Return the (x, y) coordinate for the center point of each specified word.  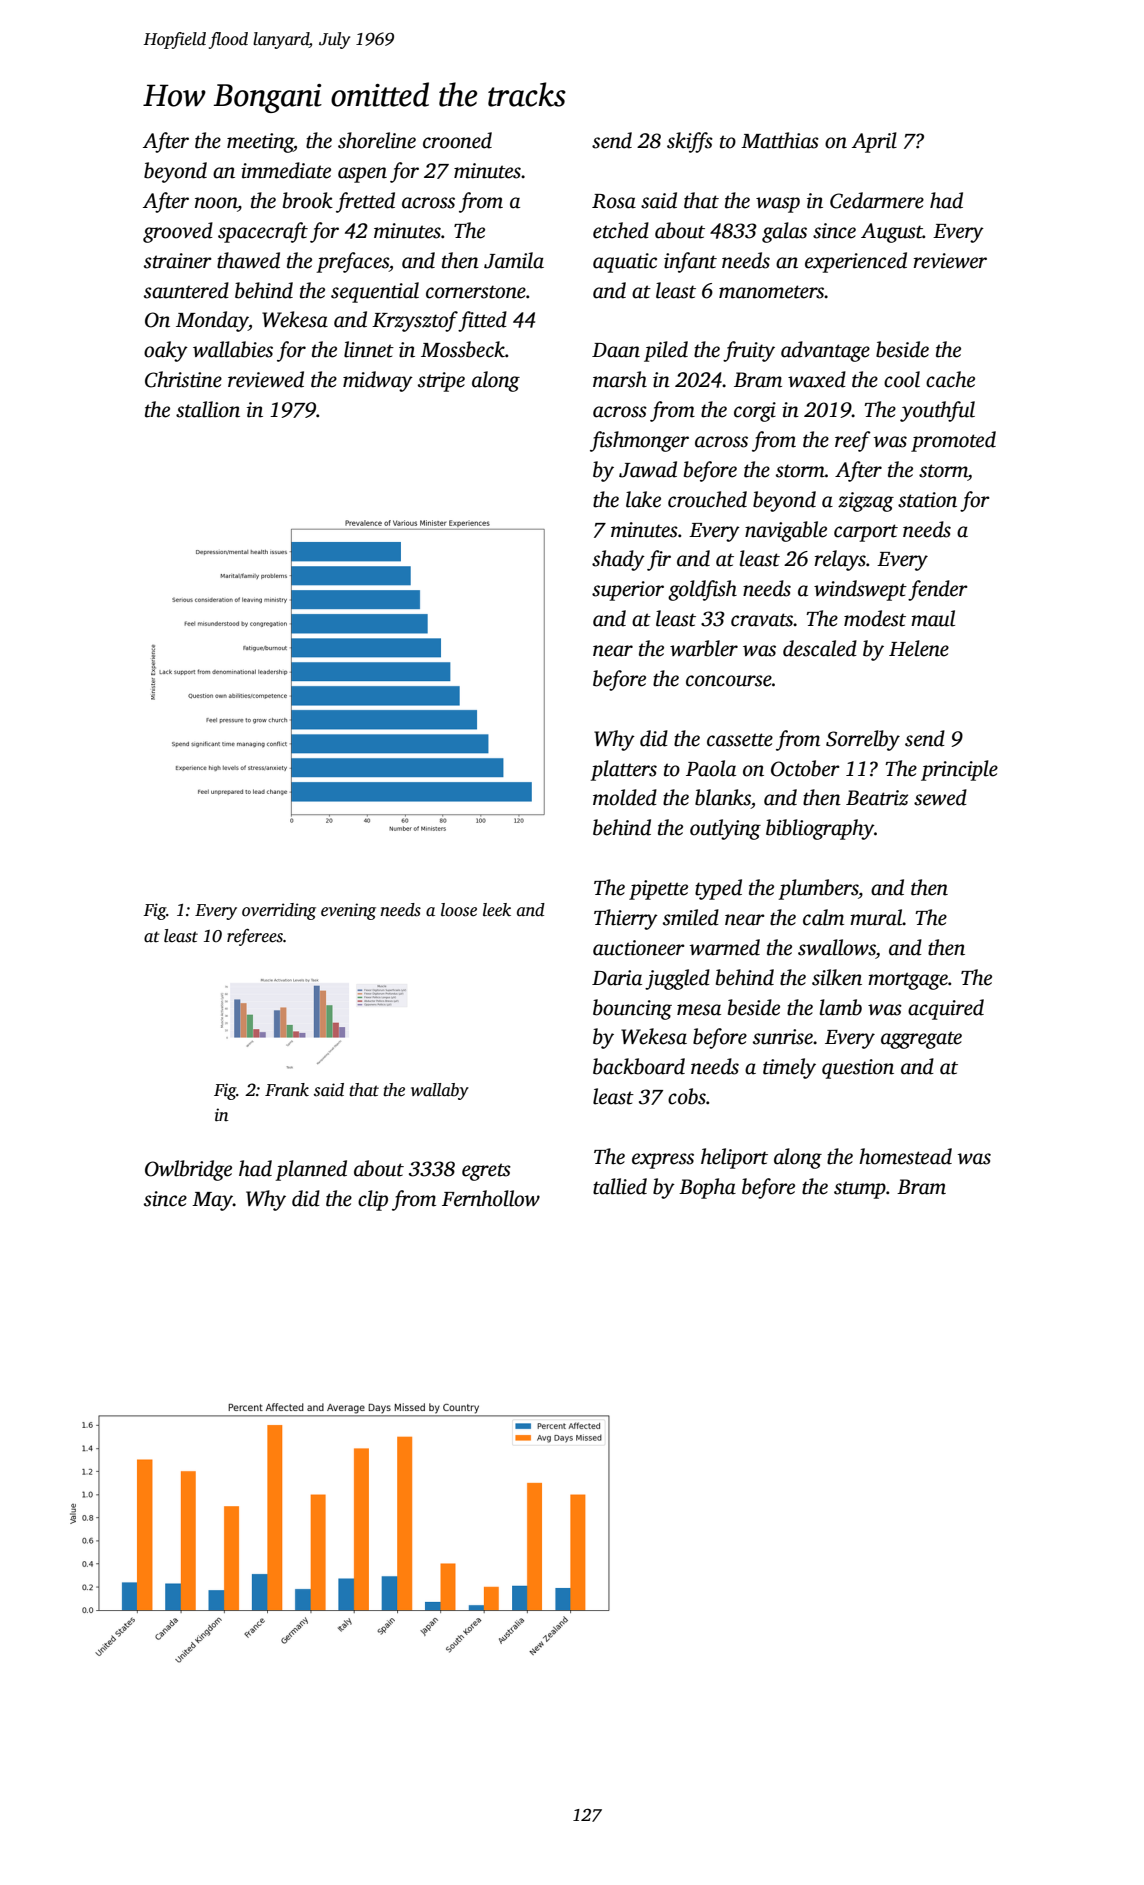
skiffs (690, 142)
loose (459, 910)
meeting (260, 143)
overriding (279, 911)
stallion (208, 409)
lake (643, 499)
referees (255, 937)
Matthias (780, 140)
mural (876, 917)
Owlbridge (188, 1170)
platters (624, 770)
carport (866, 533)
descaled (820, 648)
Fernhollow (491, 1198)
